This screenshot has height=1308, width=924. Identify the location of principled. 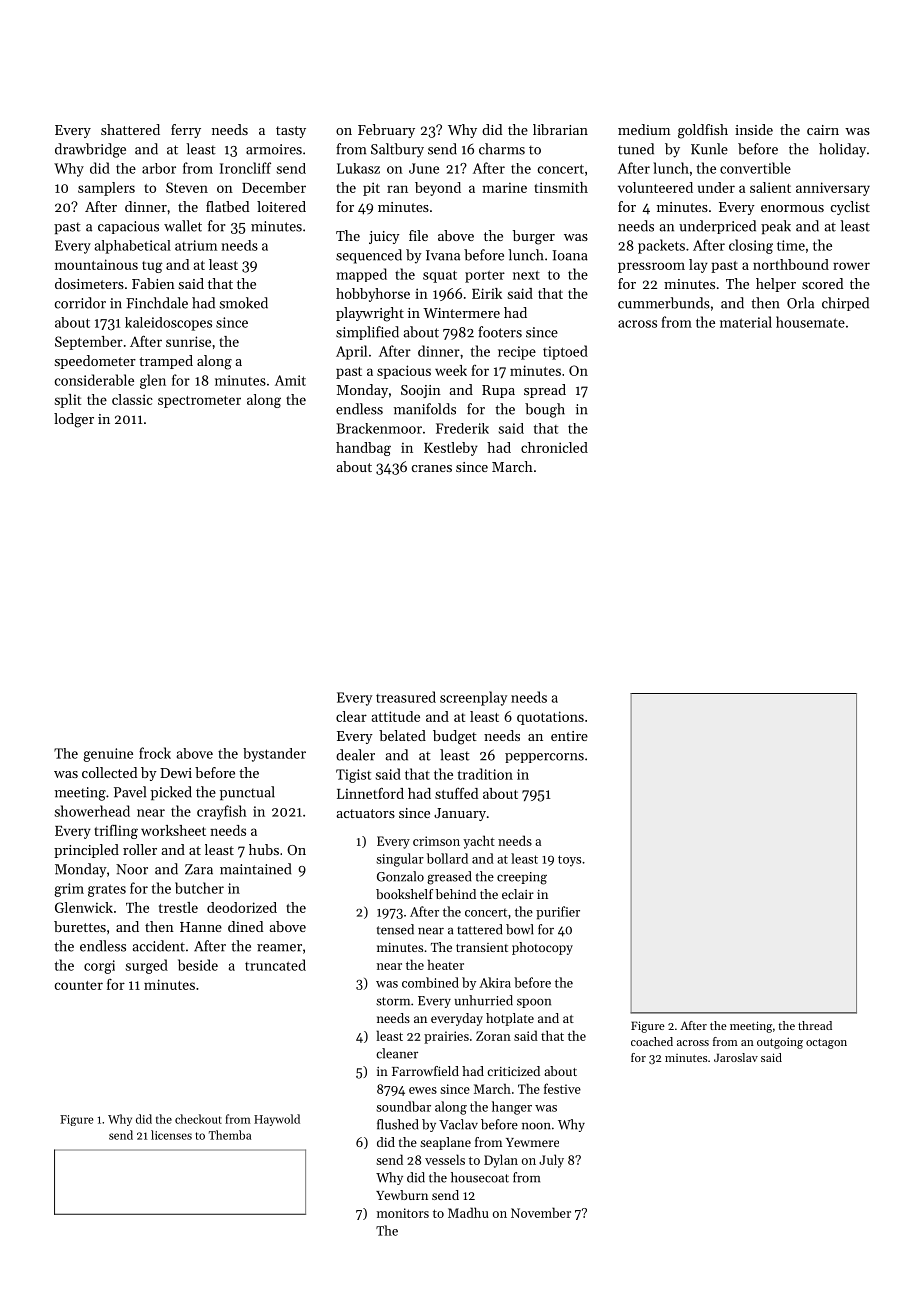
(86, 851).
